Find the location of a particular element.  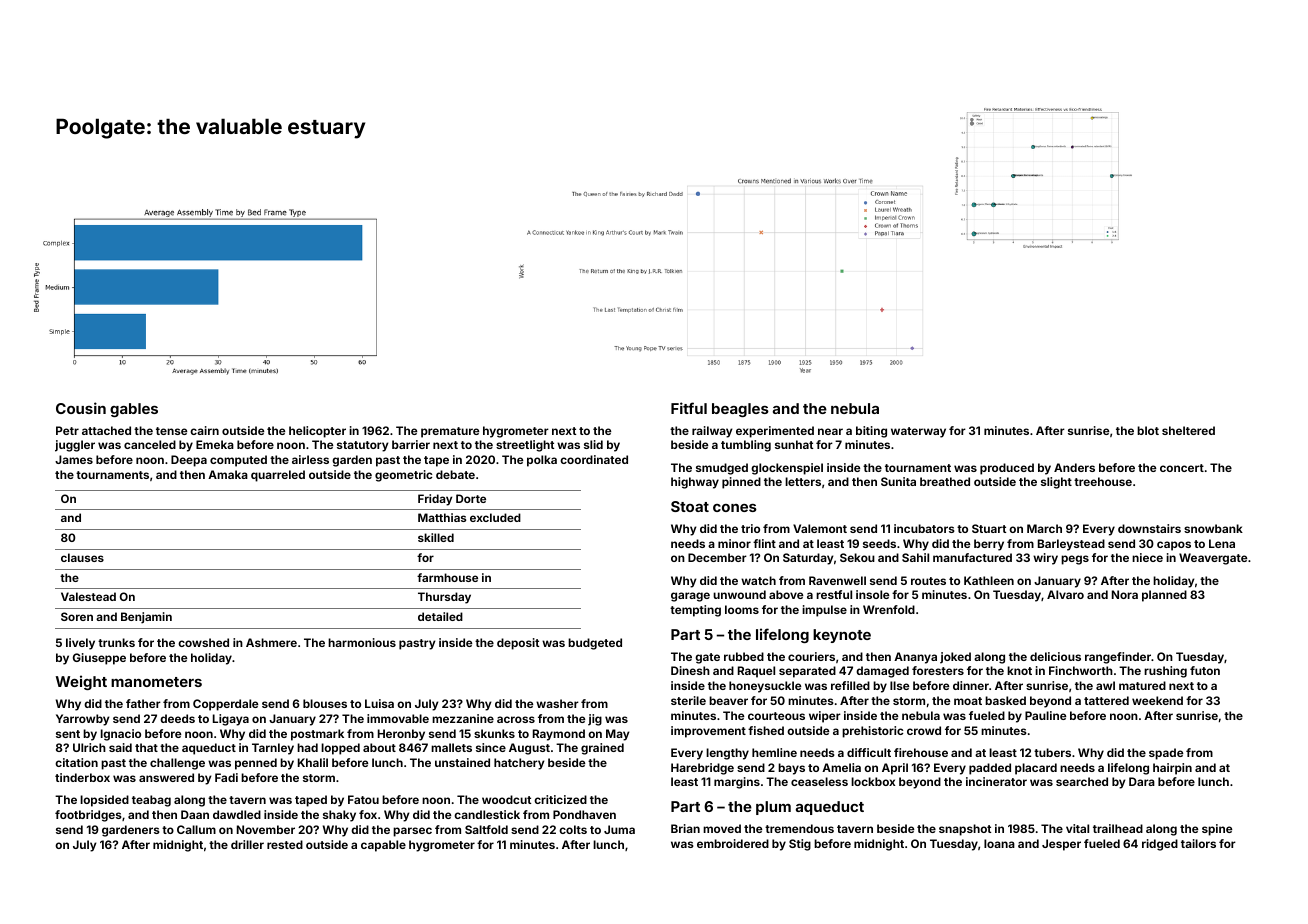

canceled is located at coordinates (150, 444).
